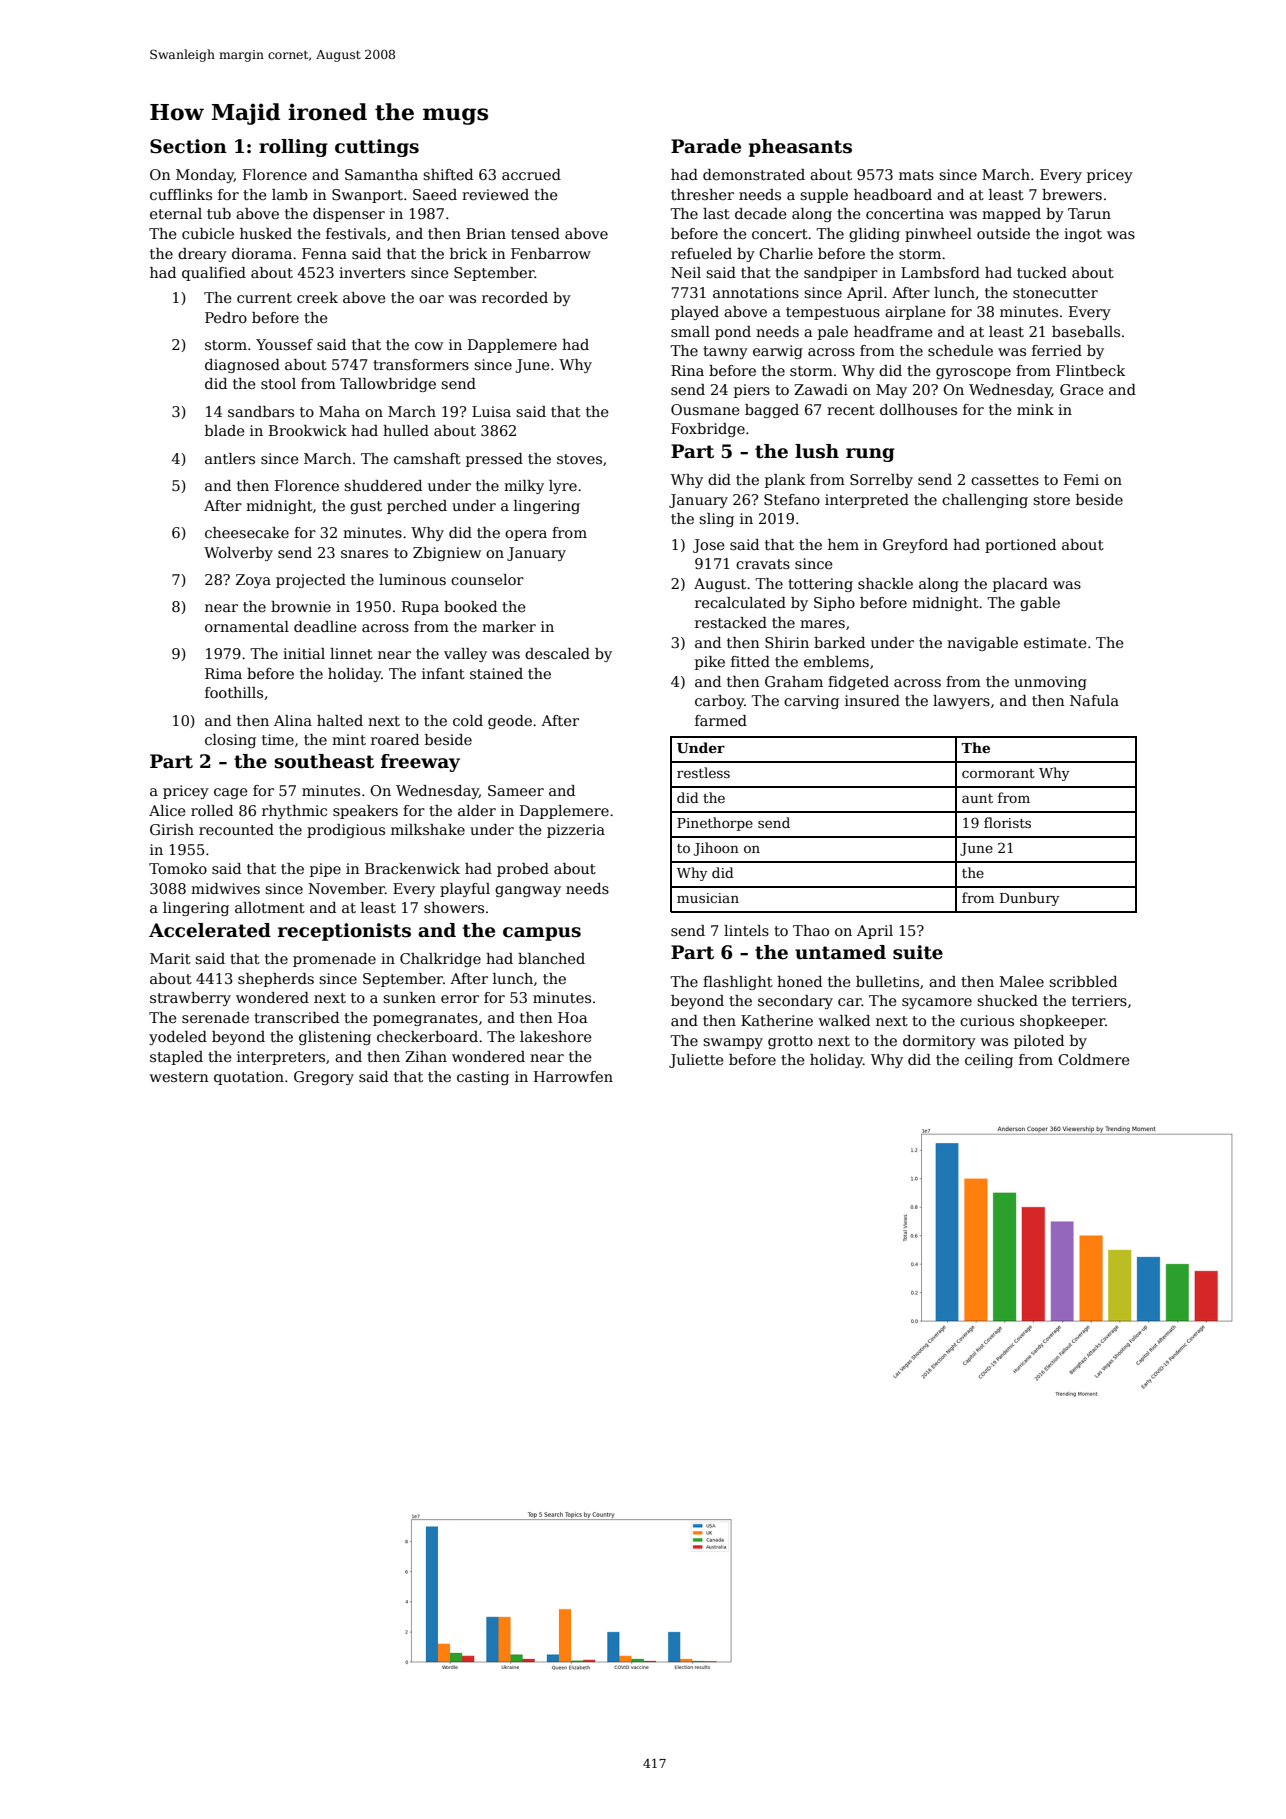  I want to click on closing, so click(230, 741).
